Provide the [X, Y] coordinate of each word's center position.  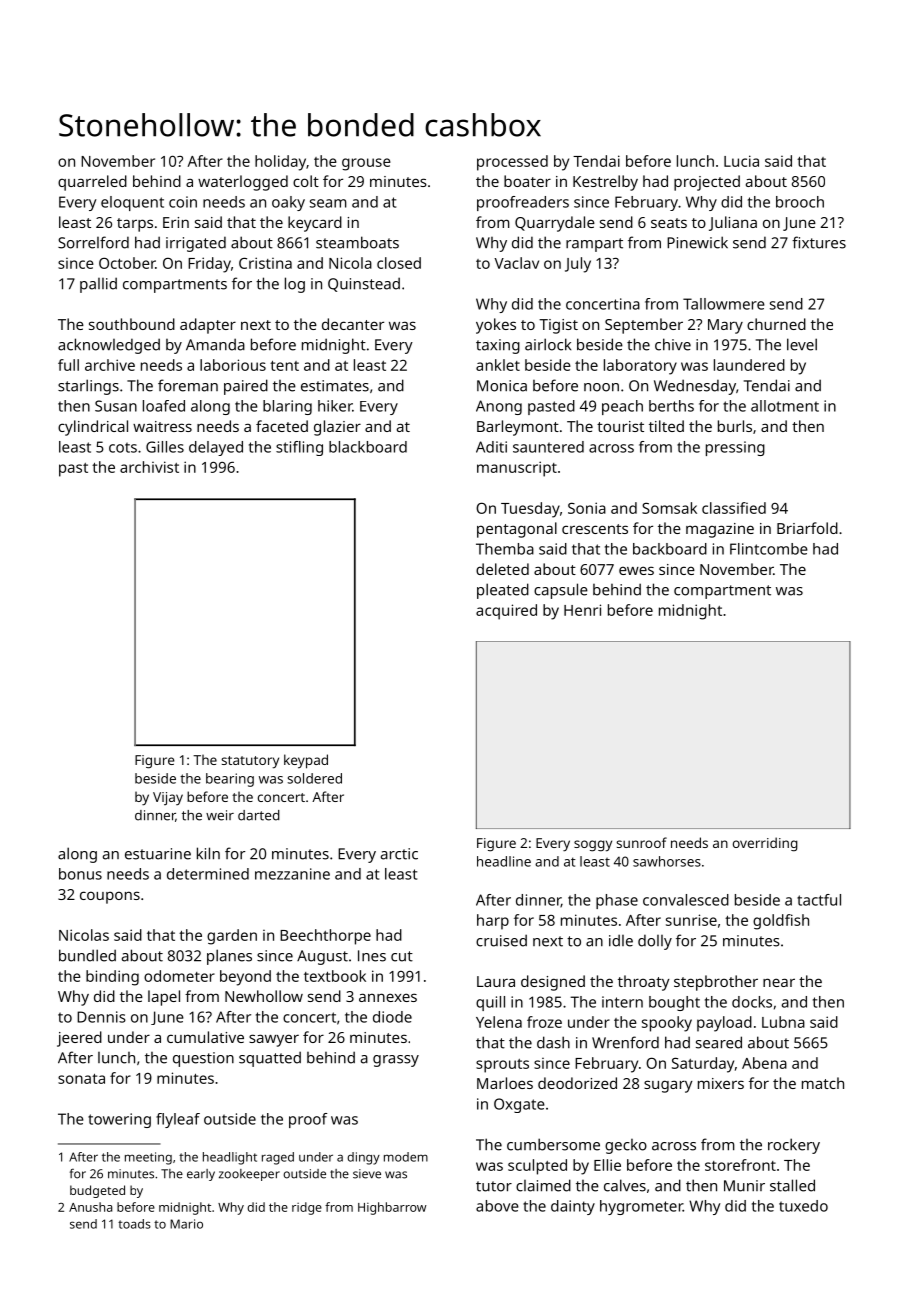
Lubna [783, 1022]
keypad [306, 761]
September [644, 326]
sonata [81, 1079]
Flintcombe [769, 549]
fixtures [819, 242]
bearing [230, 780]
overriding [765, 844]
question [203, 1059]
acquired [506, 612]
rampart [594, 245]
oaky [288, 203]
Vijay [168, 798]
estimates [335, 386]
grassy [396, 1061]
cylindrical [93, 428]
